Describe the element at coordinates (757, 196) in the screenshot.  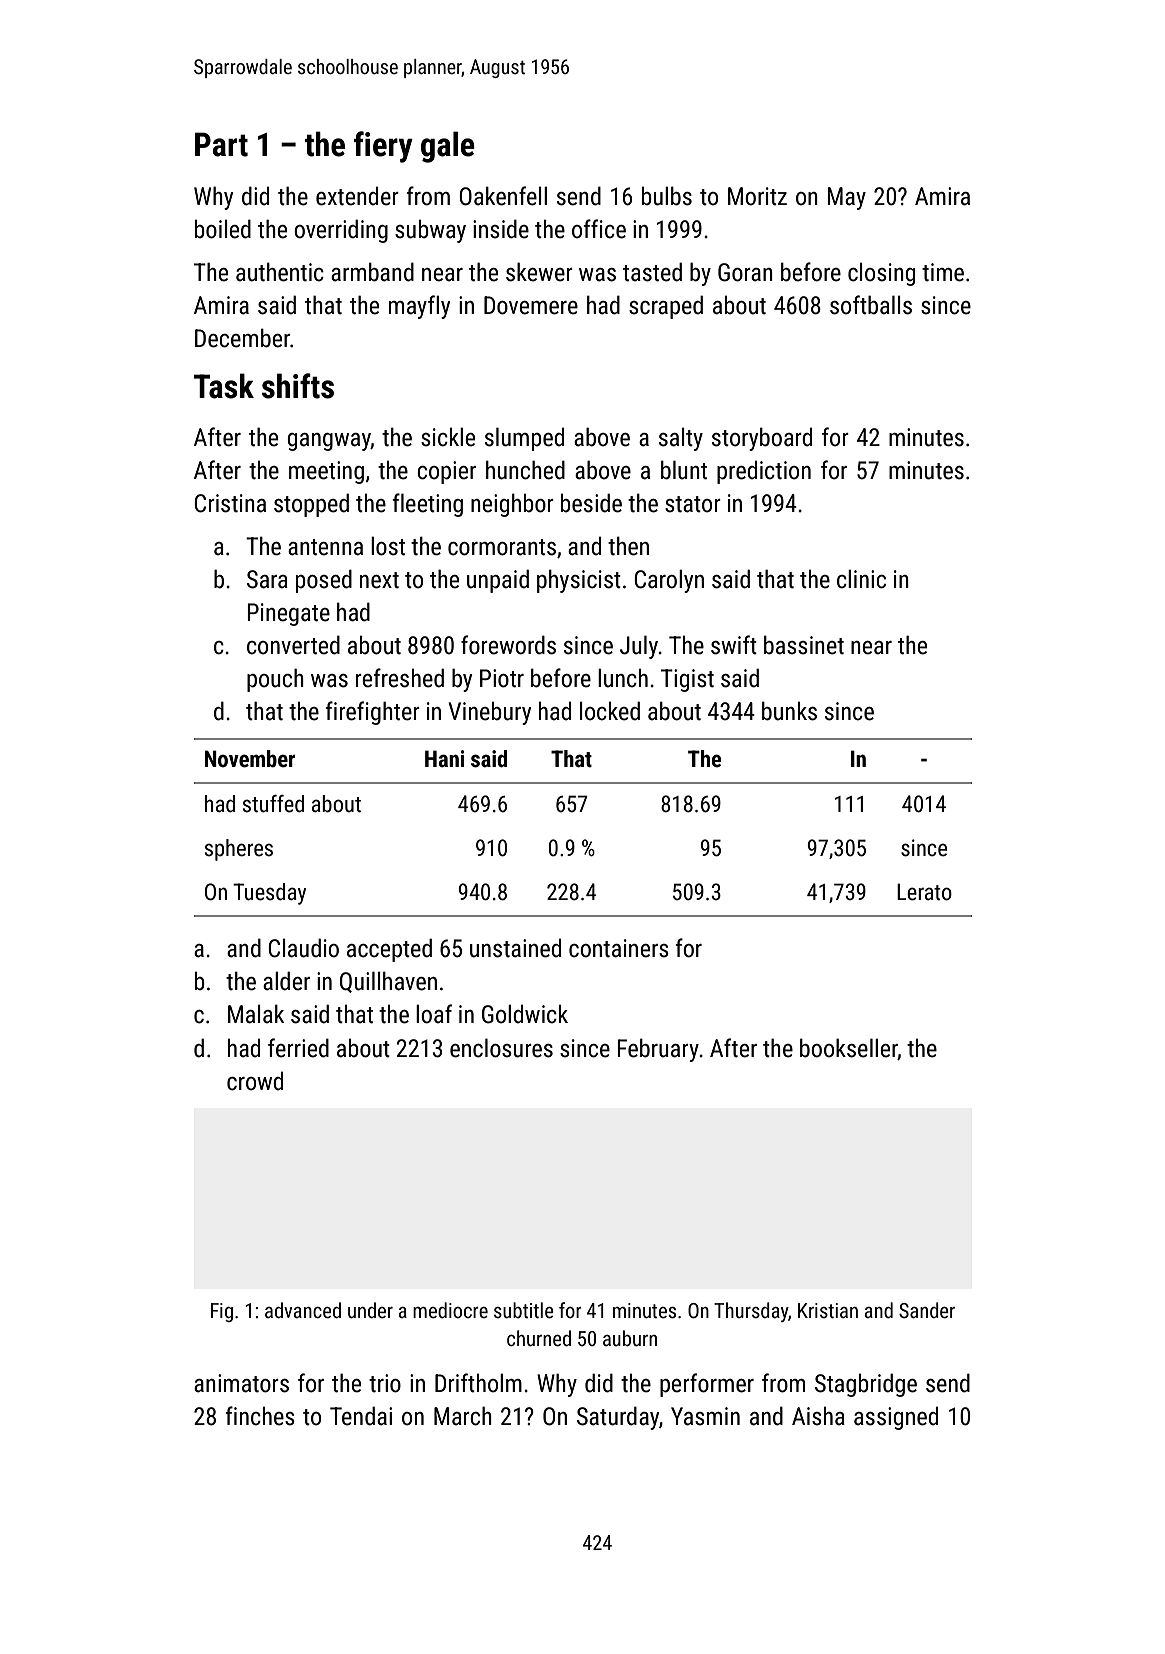
I see `Moritz` at that location.
